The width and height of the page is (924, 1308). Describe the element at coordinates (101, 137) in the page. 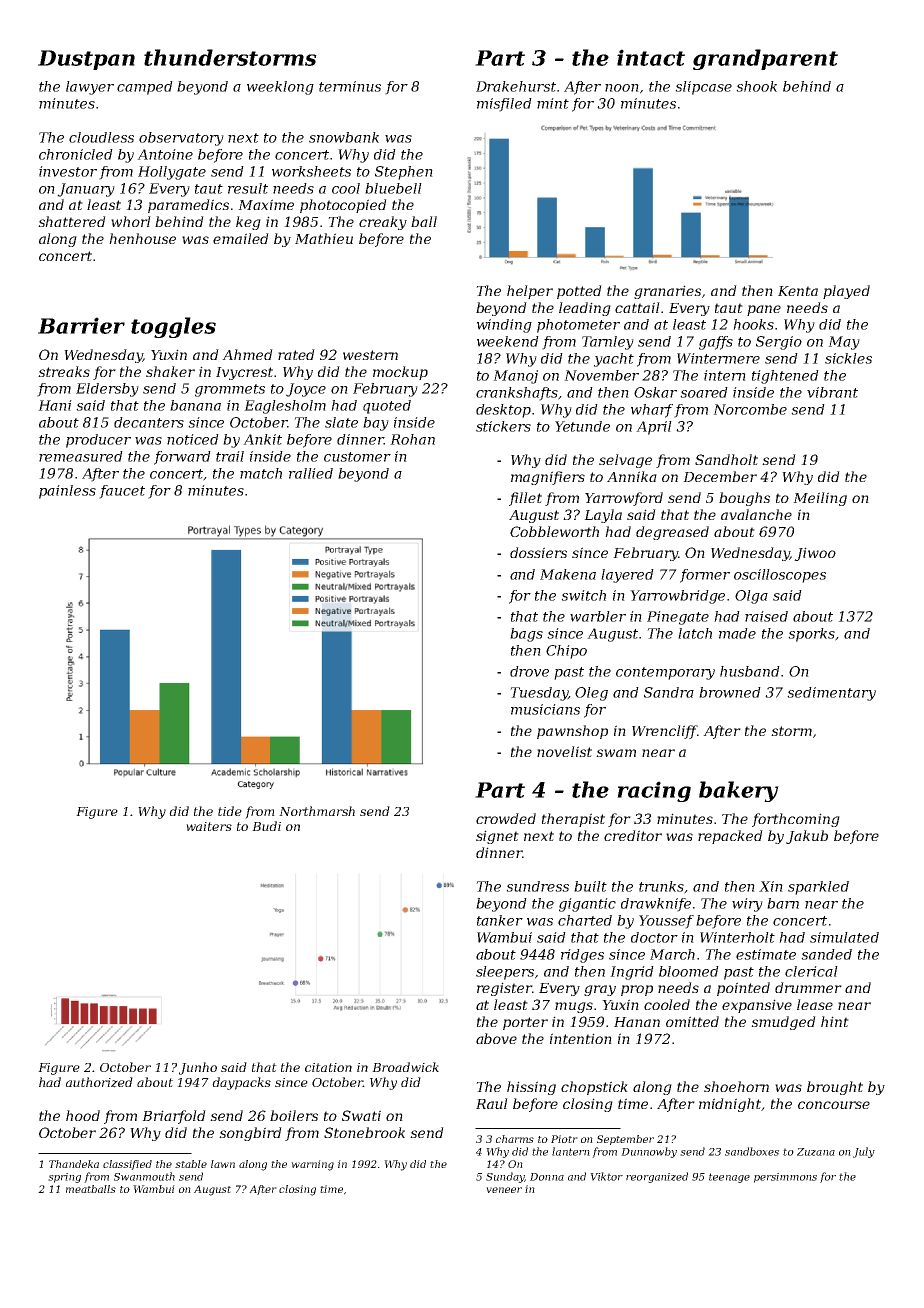

I see `cloudless` at that location.
